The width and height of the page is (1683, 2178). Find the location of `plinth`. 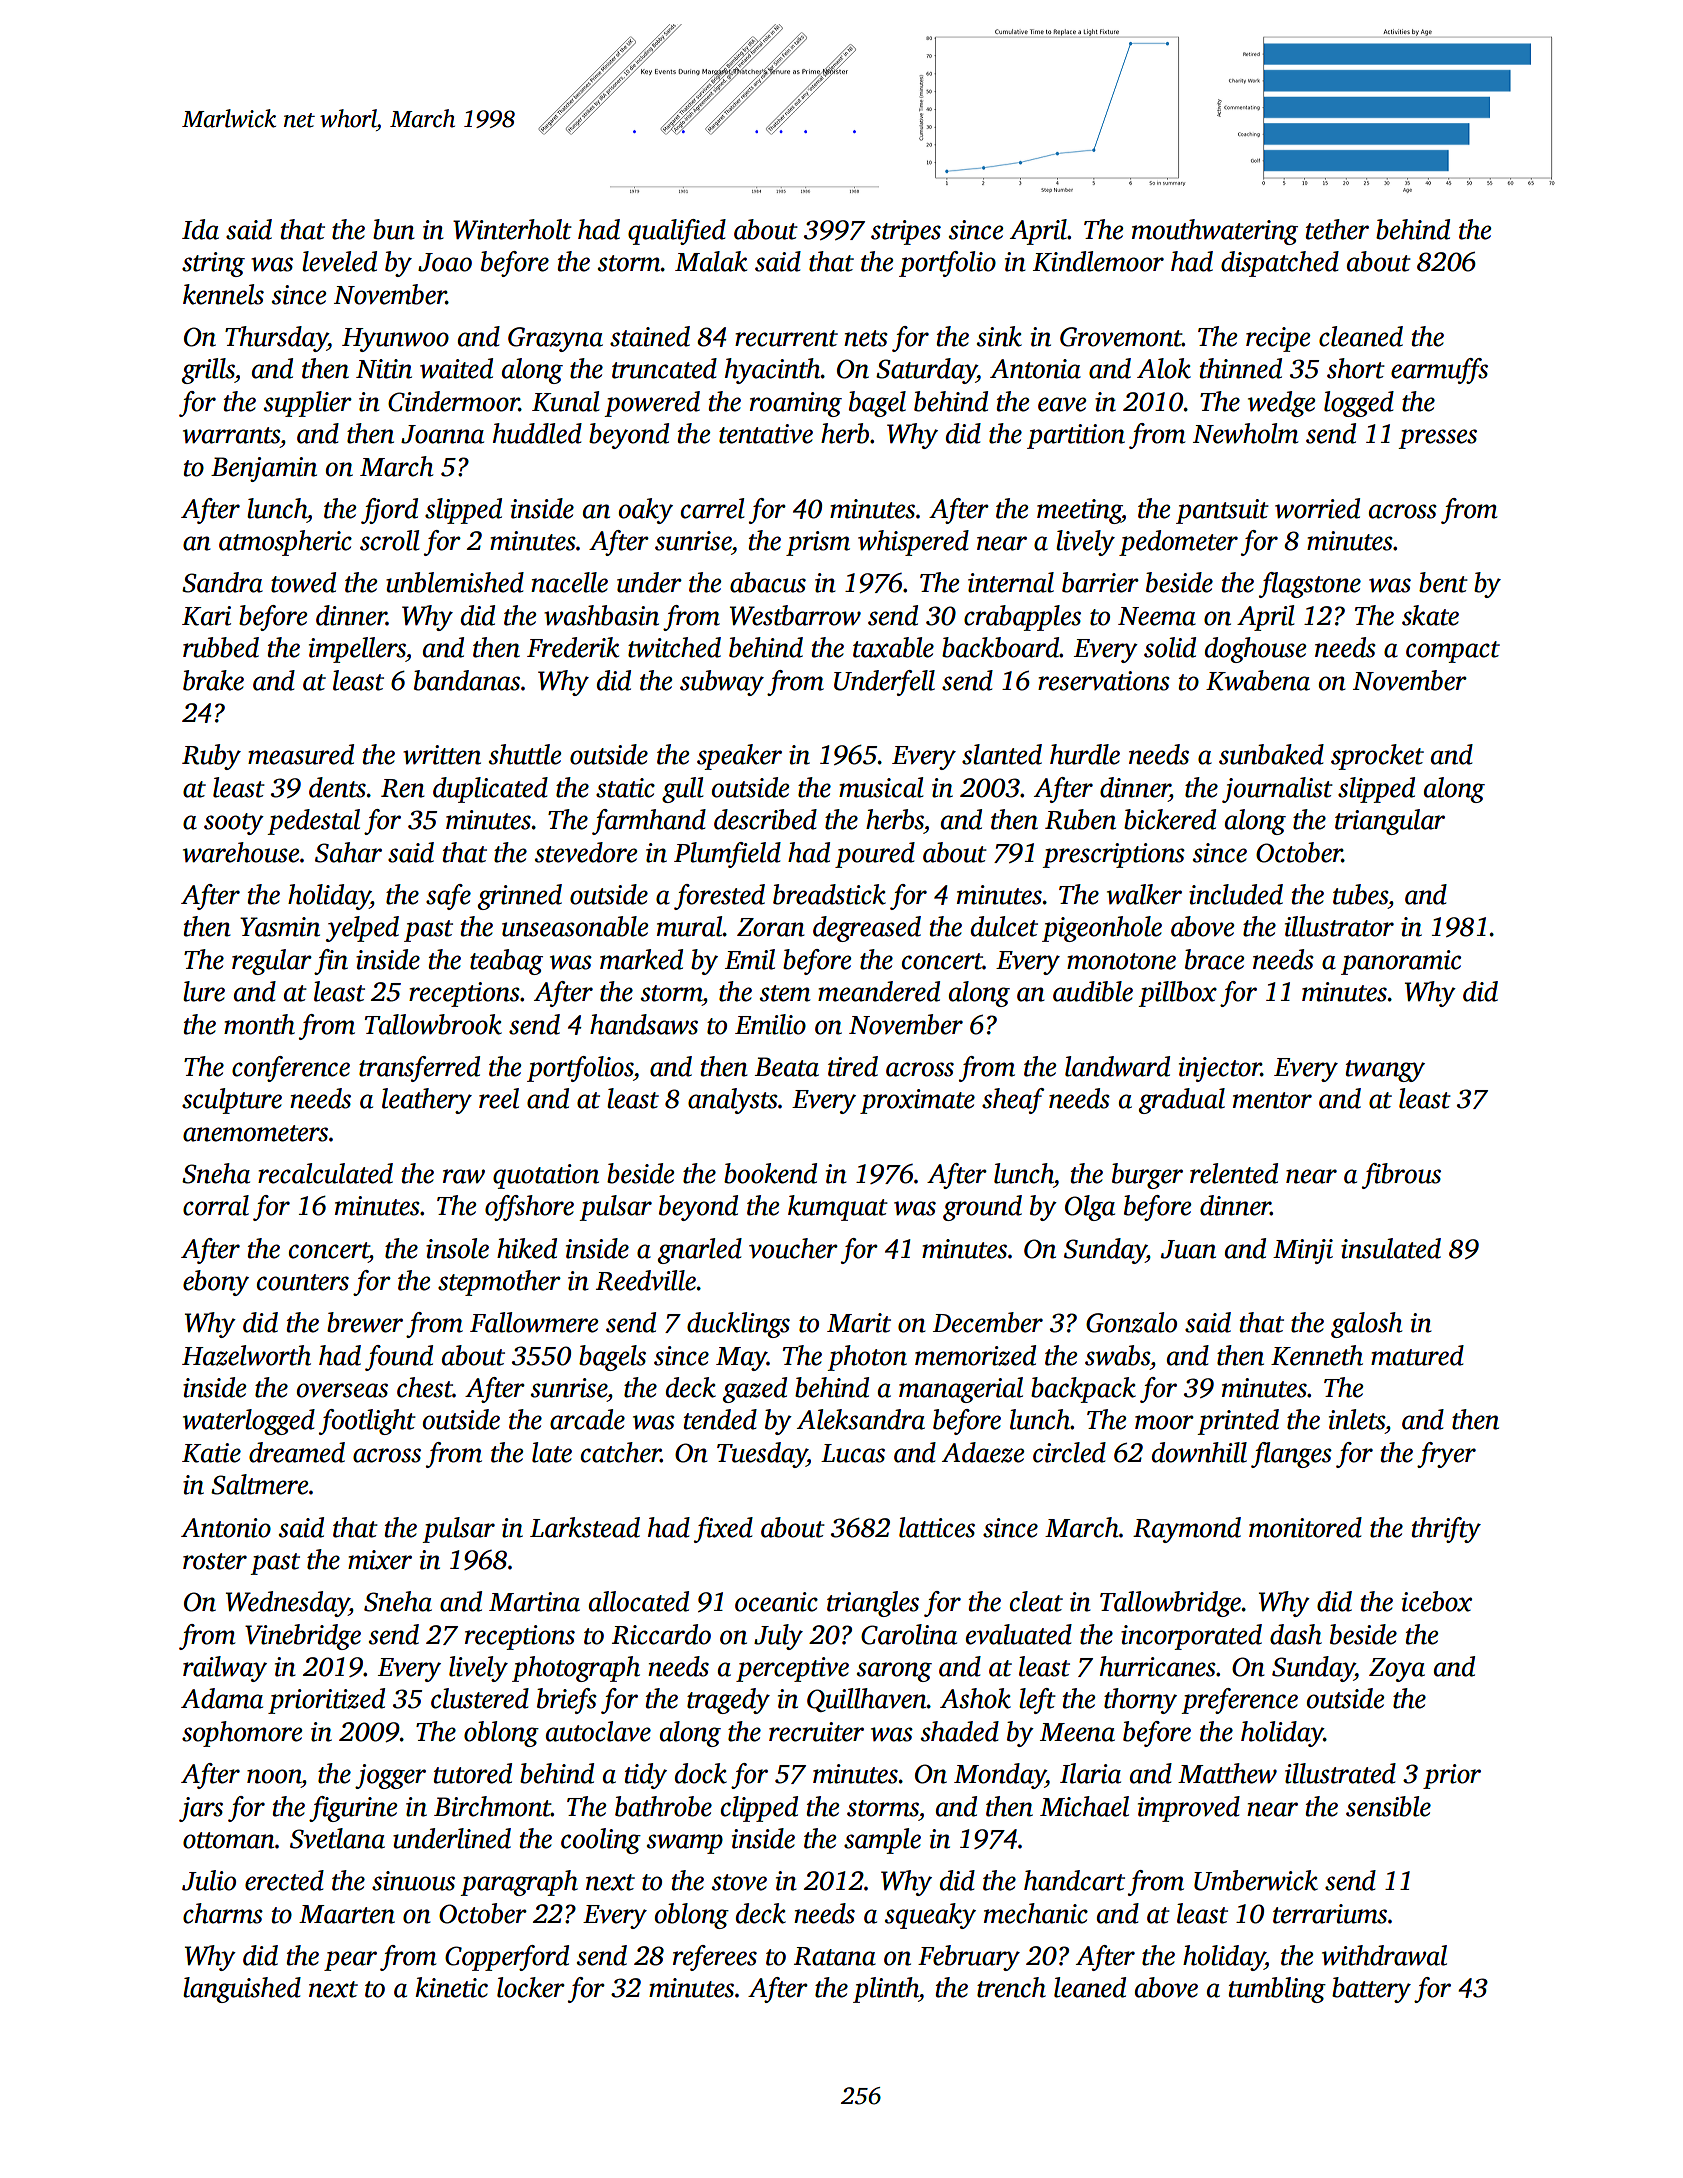

plinth is located at coordinates (886, 1990).
